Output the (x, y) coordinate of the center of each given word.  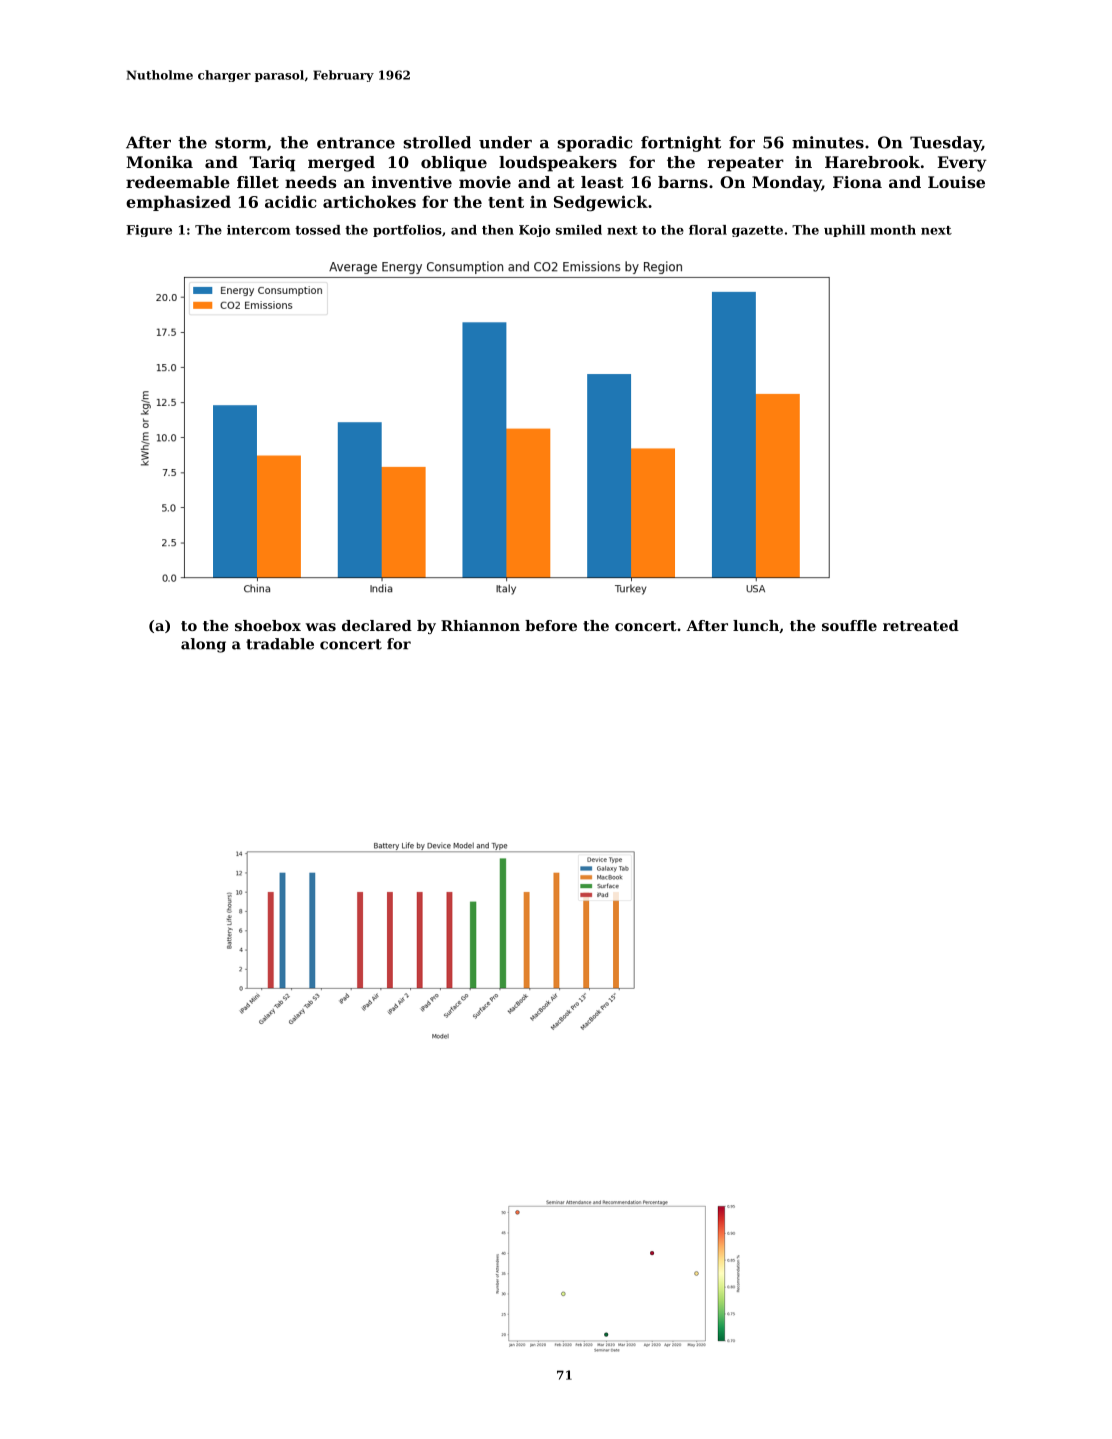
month (893, 230)
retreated (921, 625)
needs (311, 182)
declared (377, 625)
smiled (579, 230)
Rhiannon (480, 625)
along (203, 645)
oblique (454, 164)
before (551, 625)
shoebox (268, 625)
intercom (258, 230)
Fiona (857, 182)
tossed (318, 230)
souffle (849, 625)
